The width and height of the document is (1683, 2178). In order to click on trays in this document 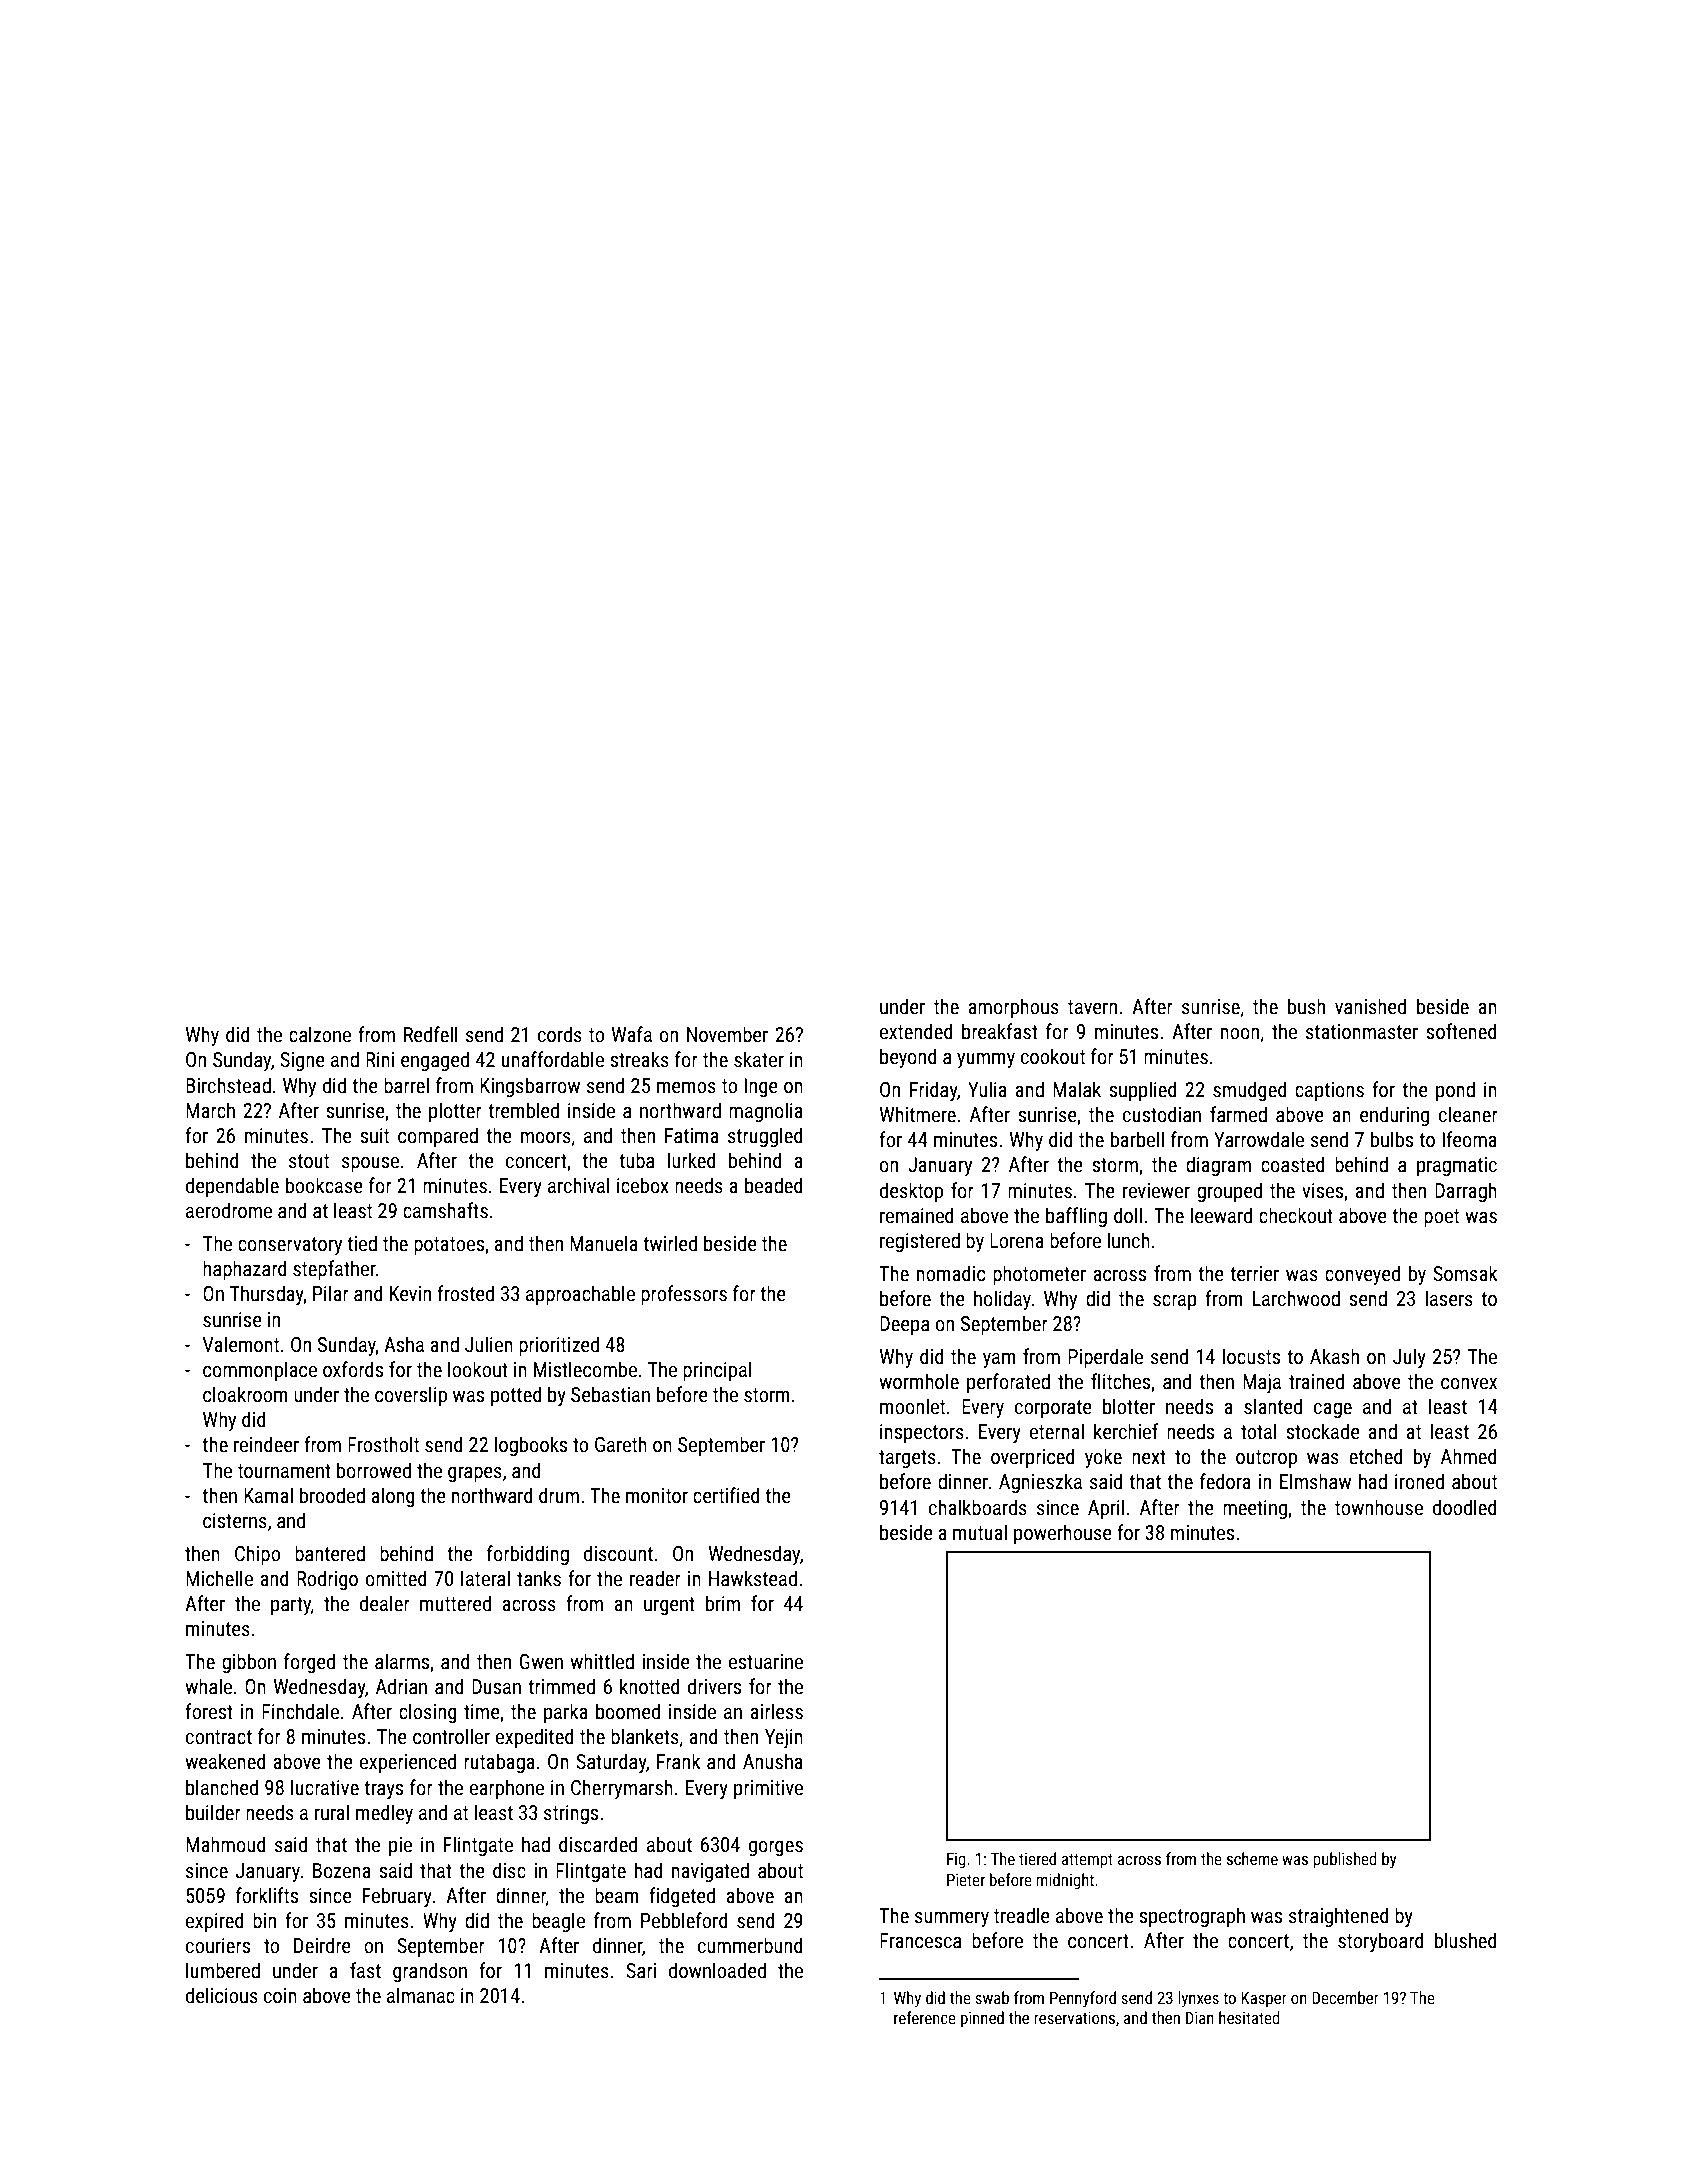, I will do `click(383, 1790)`.
